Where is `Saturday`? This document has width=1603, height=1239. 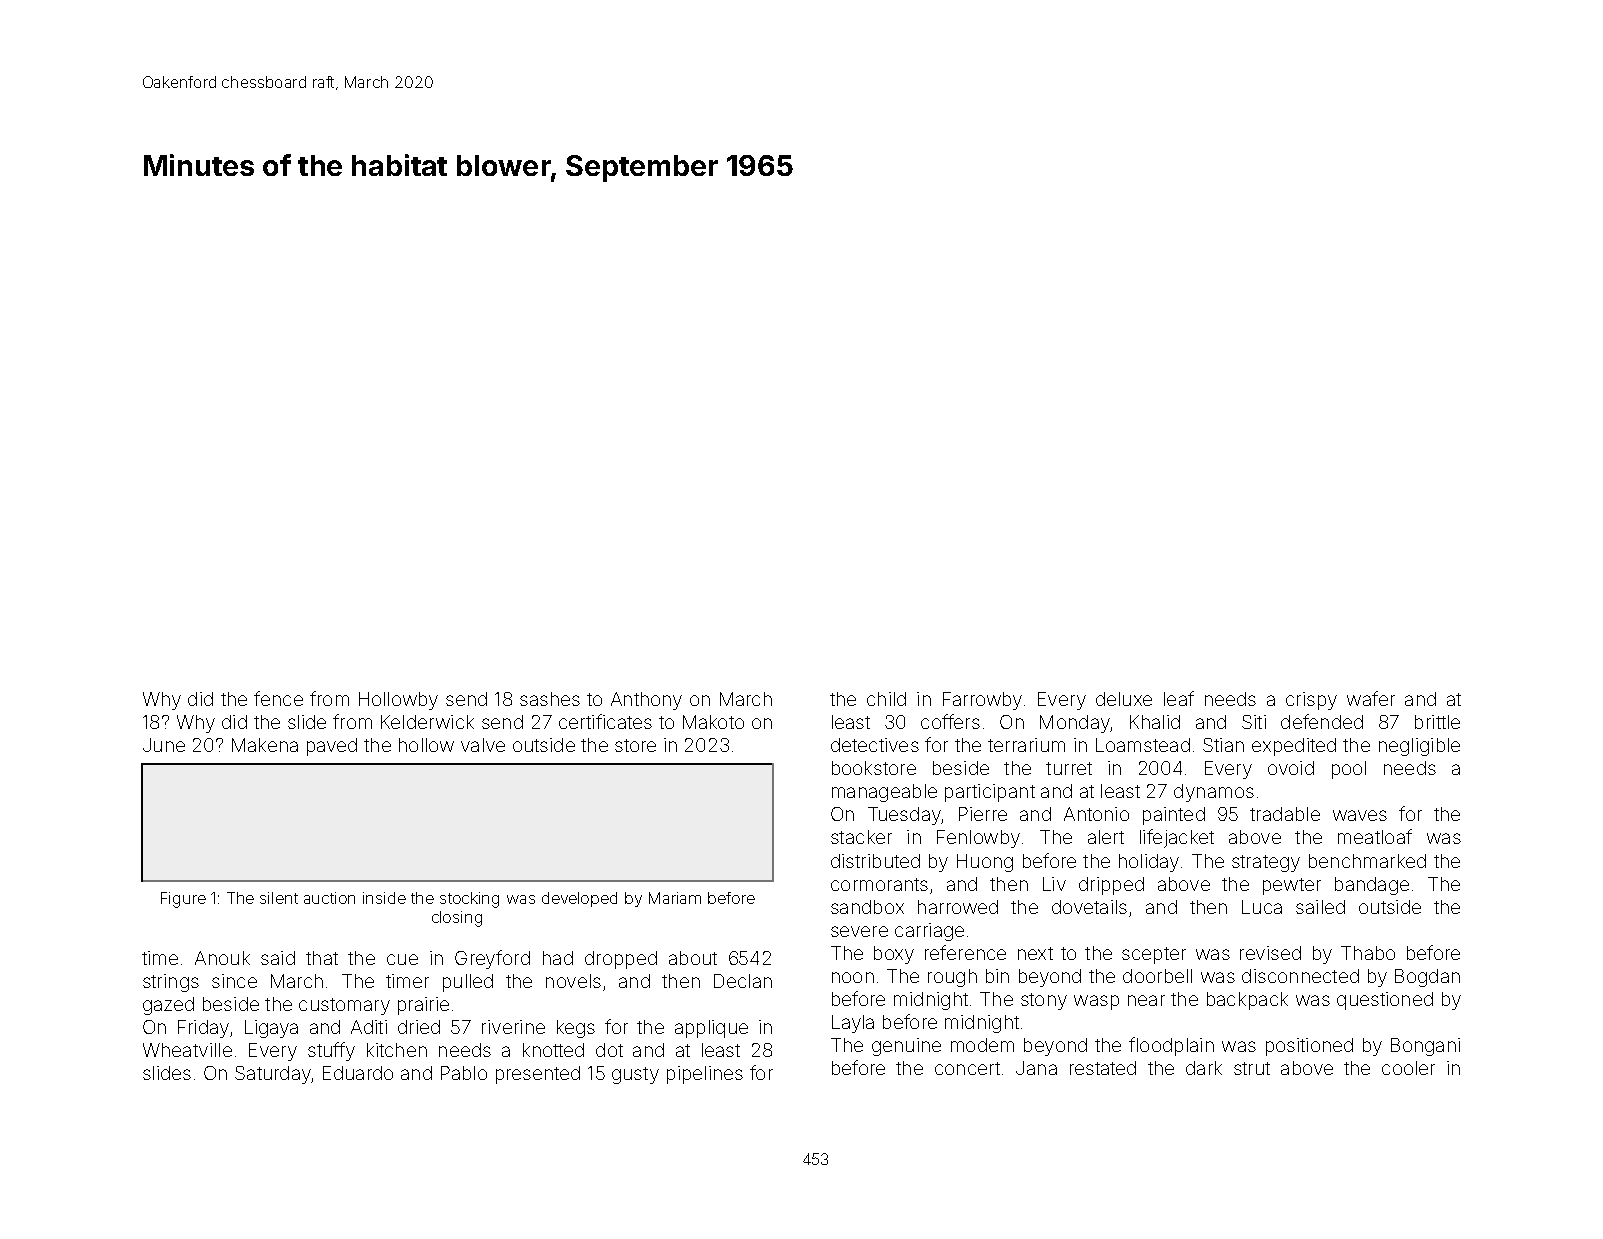
Saturday is located at coordinates (273, 1075).
